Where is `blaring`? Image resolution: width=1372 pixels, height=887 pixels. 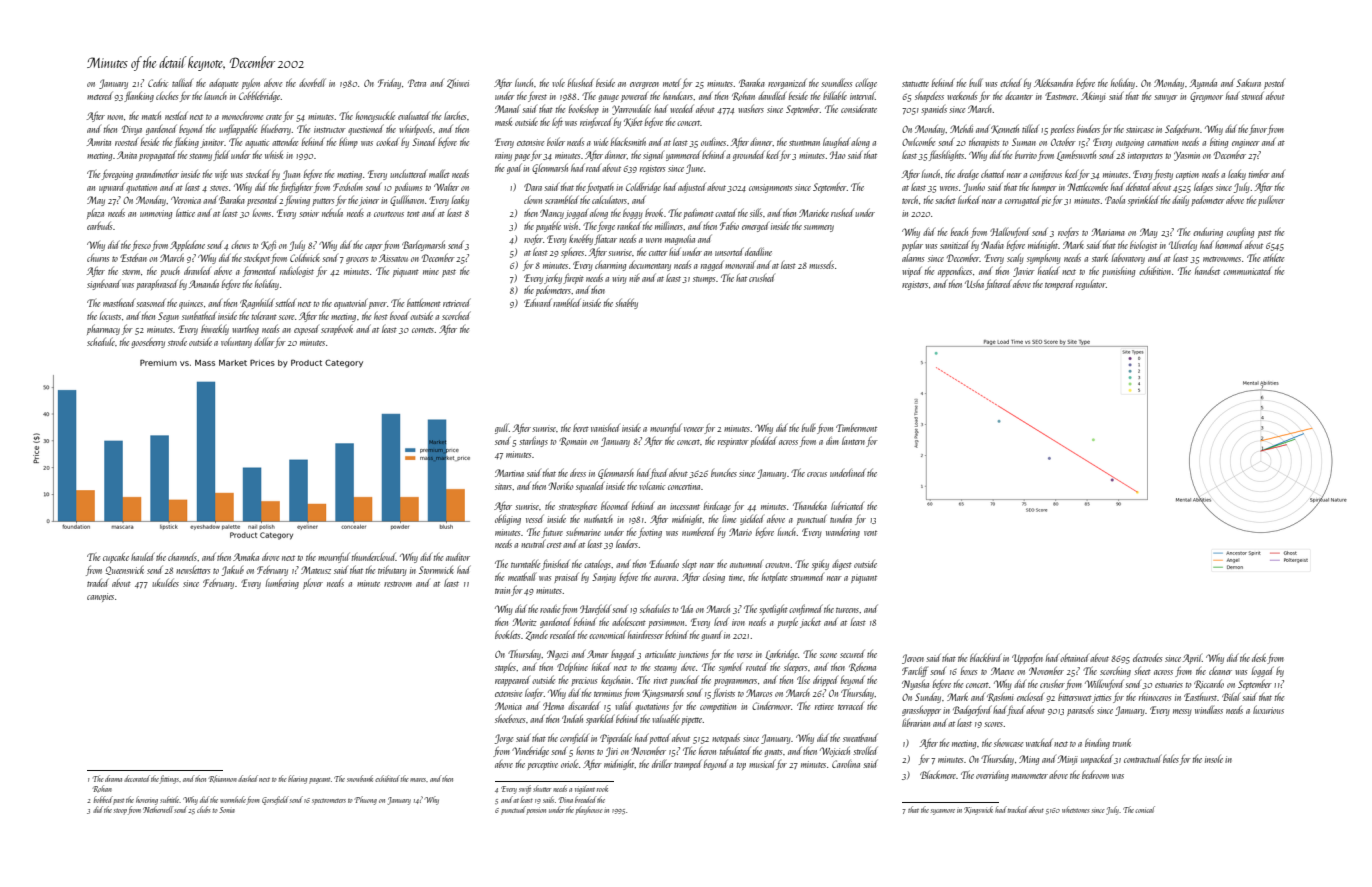
blaring is located at coordinates (297, 779).
